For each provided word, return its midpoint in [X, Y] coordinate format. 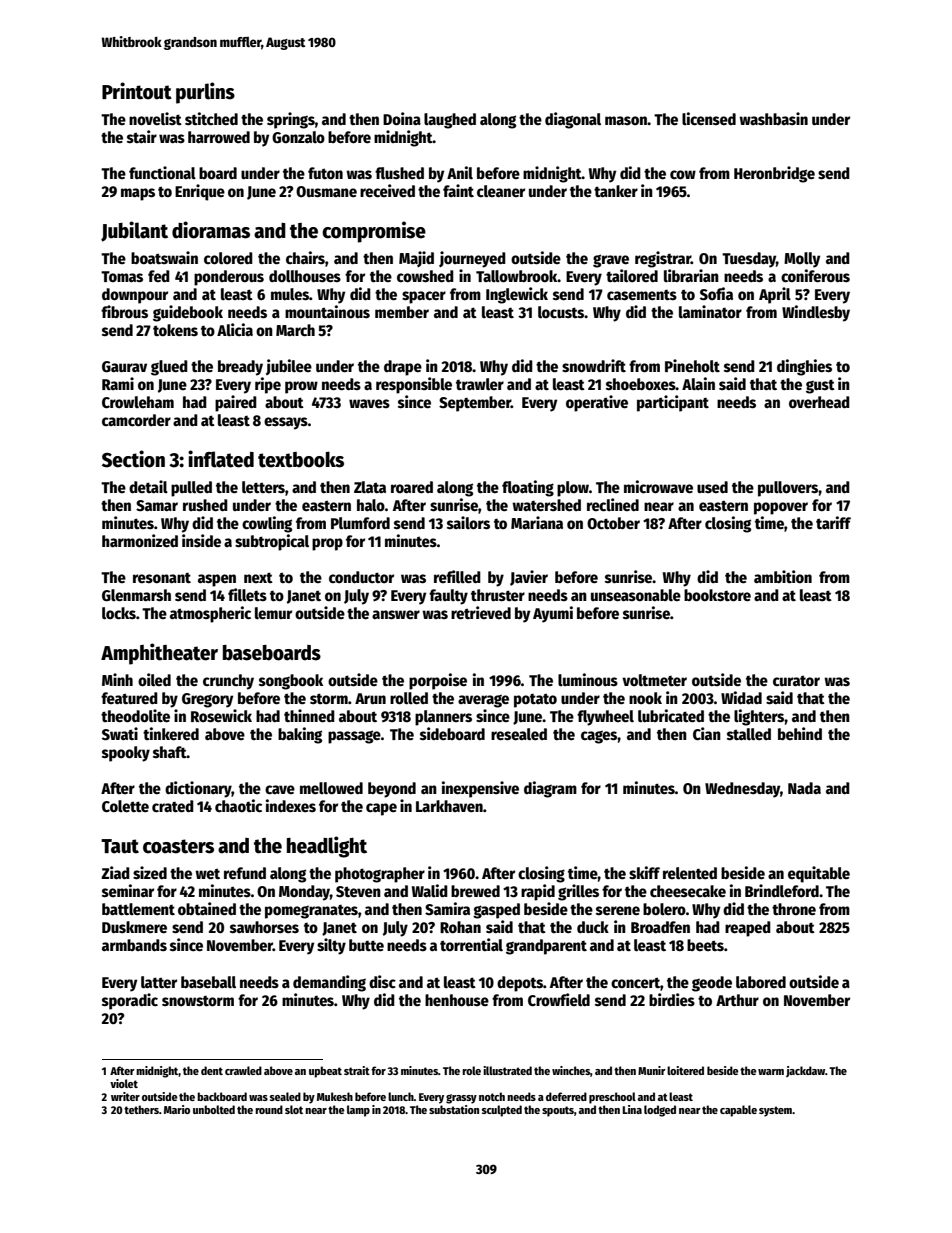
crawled [243, 1070]
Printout [137, 91]
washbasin [773, 118]
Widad [741, 697]
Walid [430, 890]
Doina [402, 119]
